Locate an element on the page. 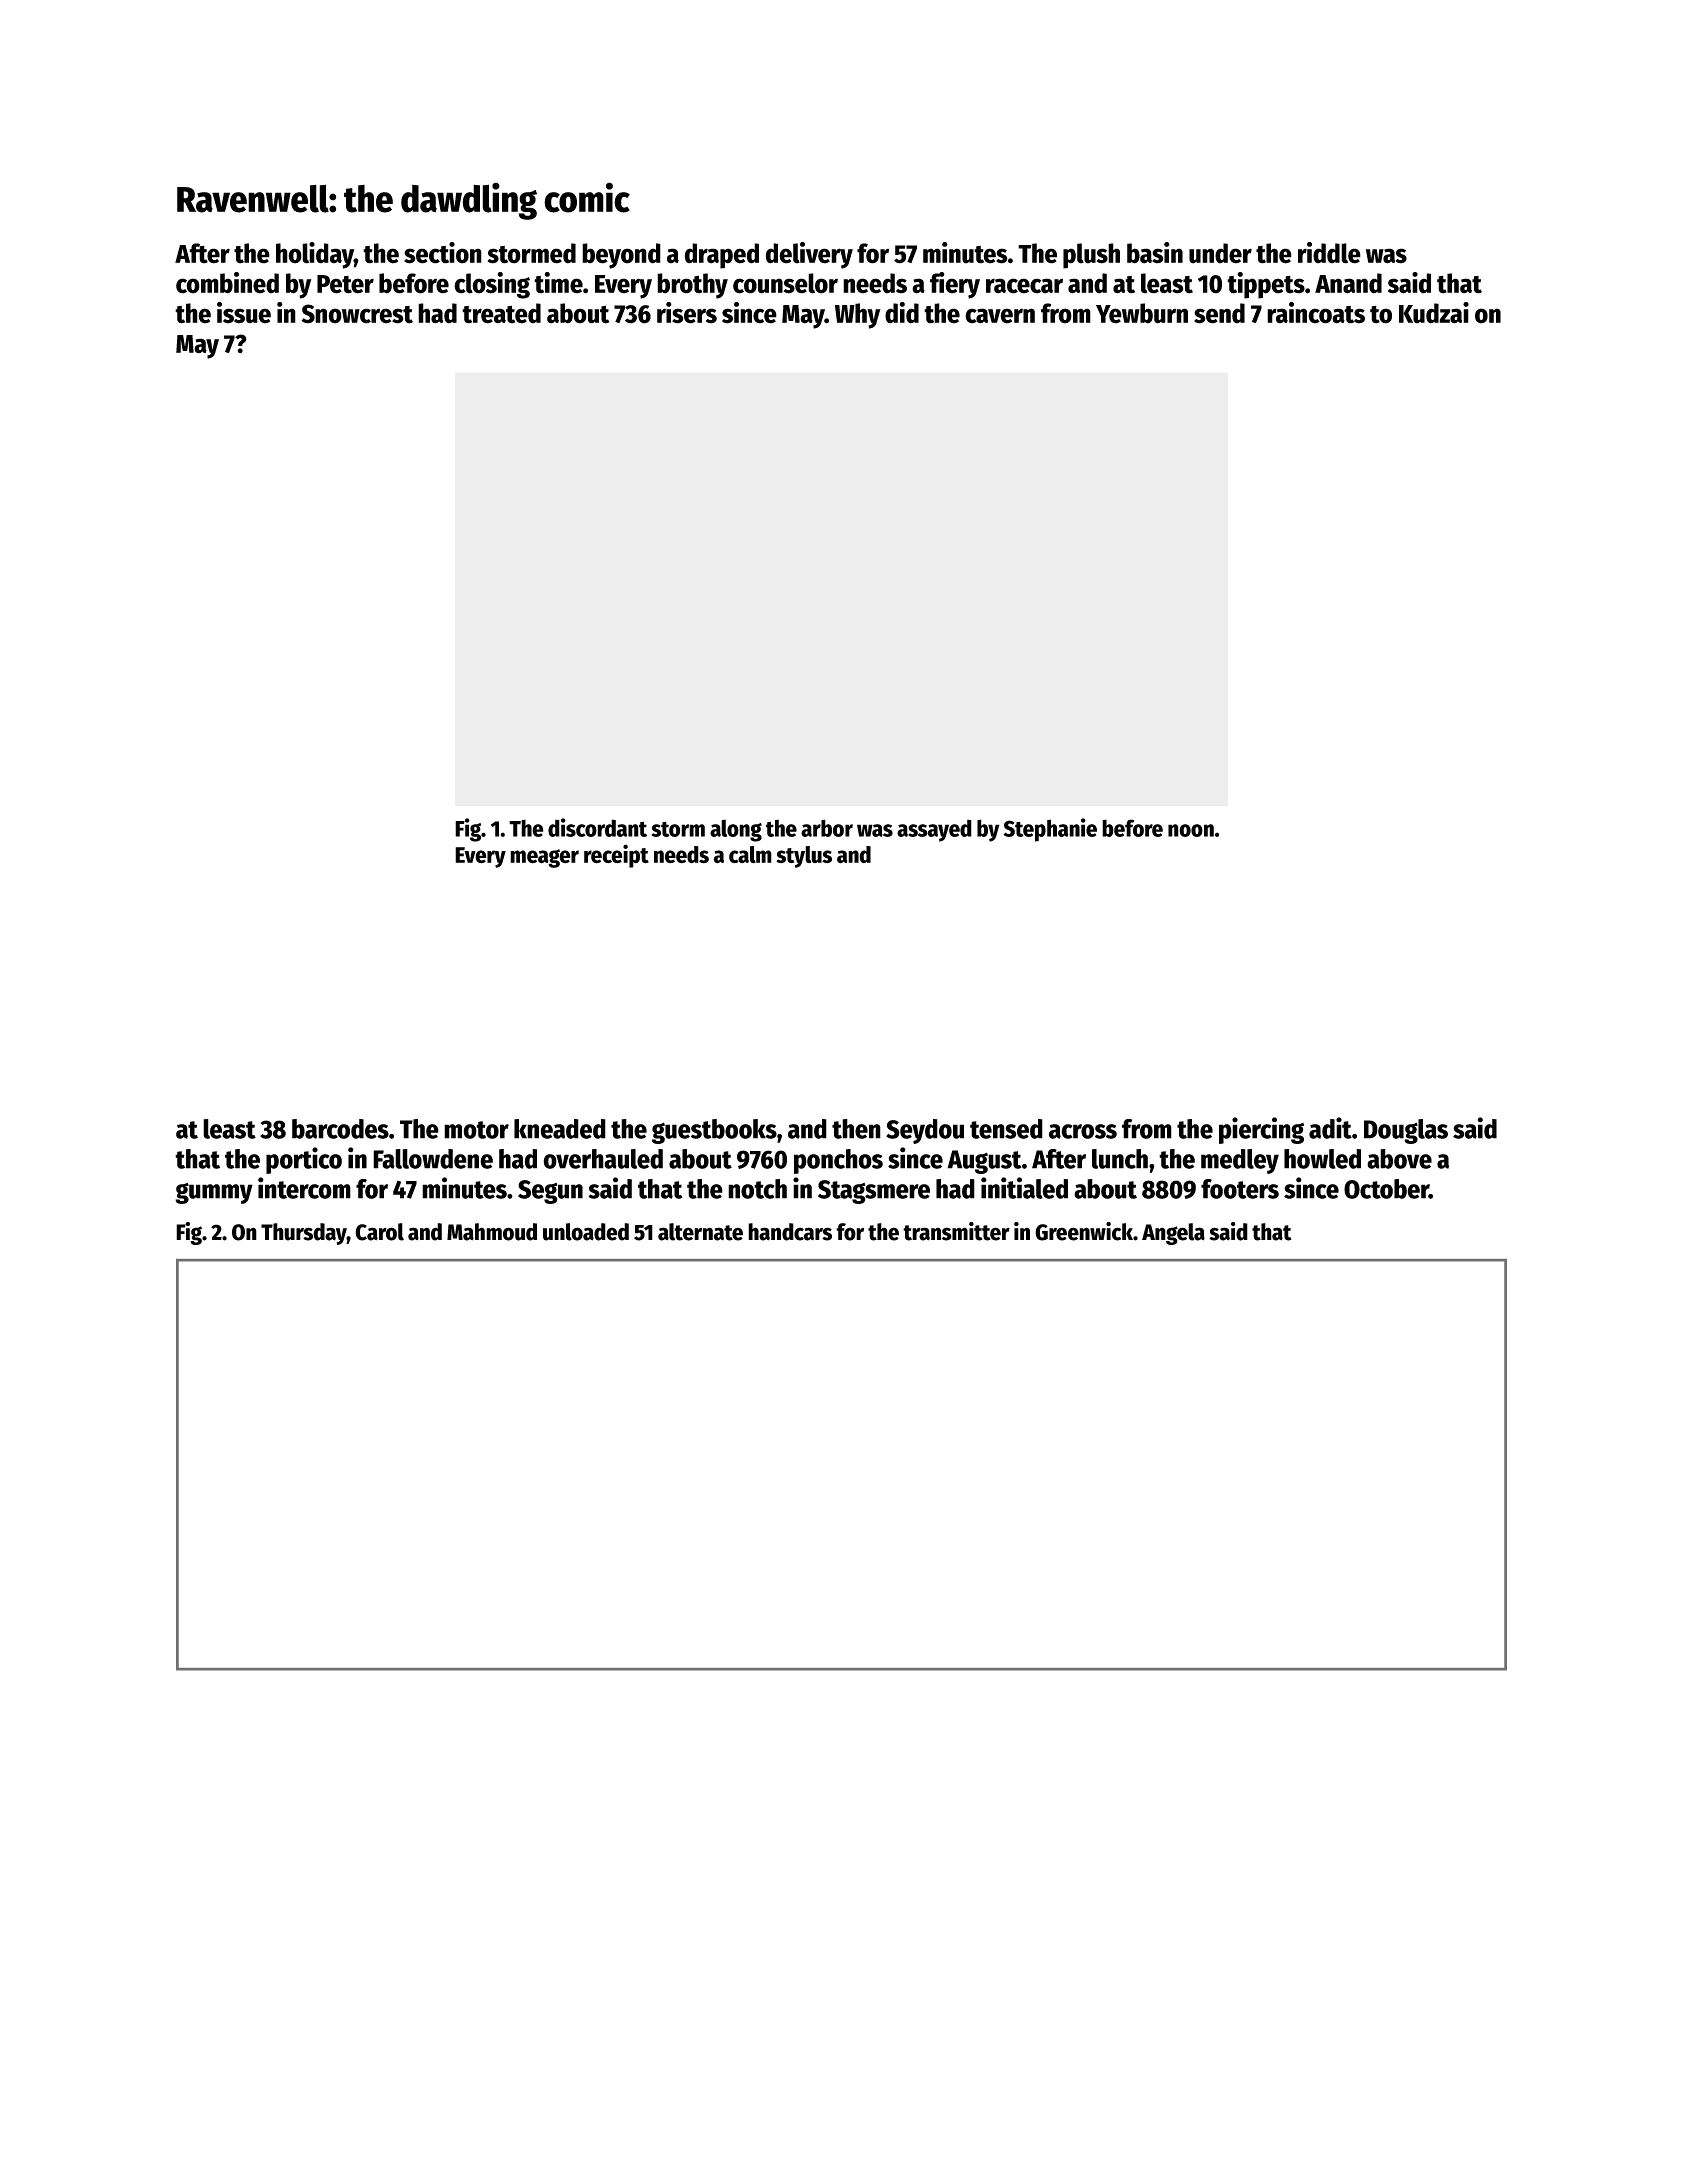 This document has width=1683, height=2178. section is located at coordinates (443, 253).
